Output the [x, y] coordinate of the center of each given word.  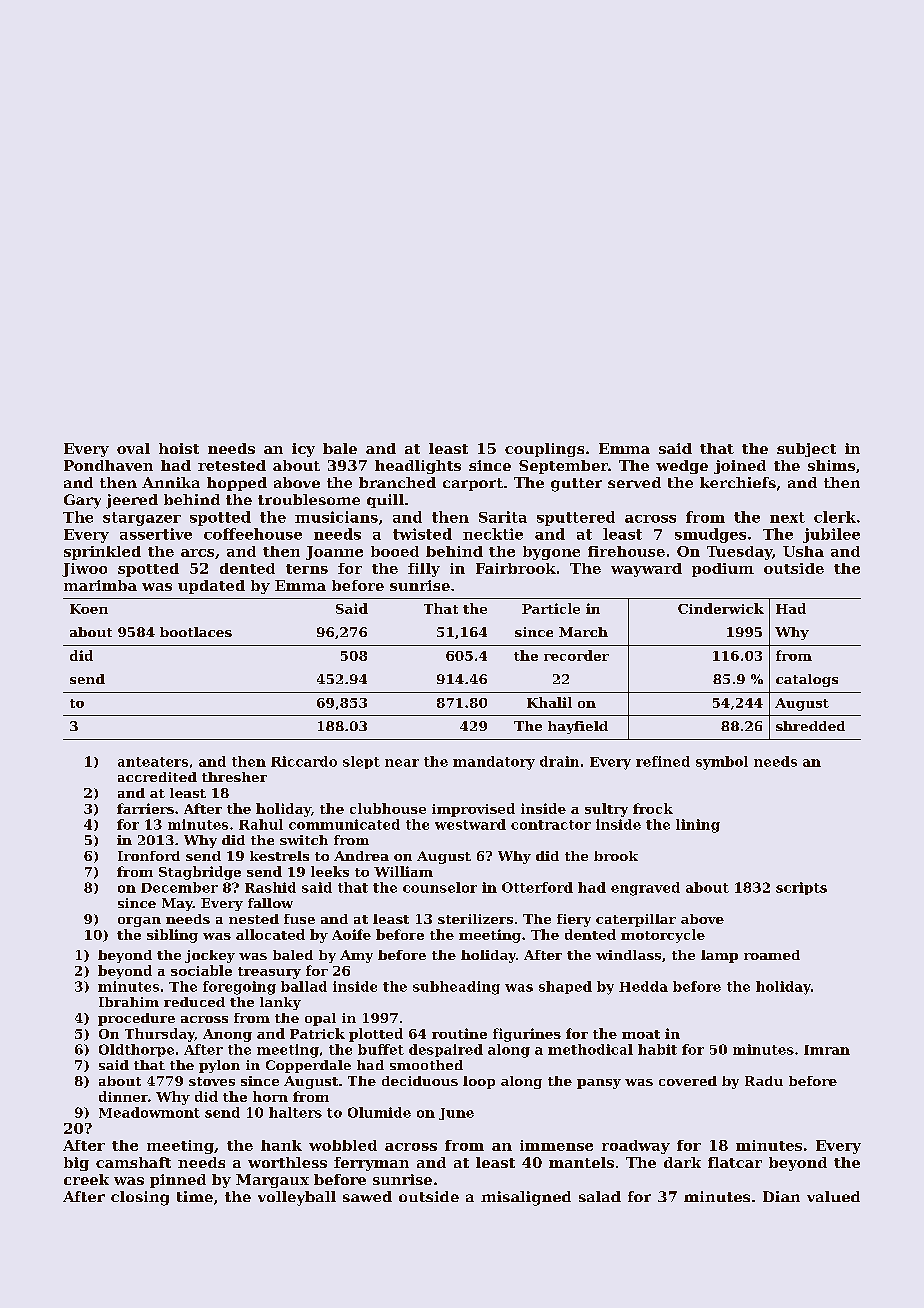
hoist [179, 448]
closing [140, 1198]
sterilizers [475, 919]
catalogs [807, 680]
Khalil [549, 702]
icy [303, 450]
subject [806, 450]
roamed [772, 955]
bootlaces [196, 632]
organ [139, 922]
